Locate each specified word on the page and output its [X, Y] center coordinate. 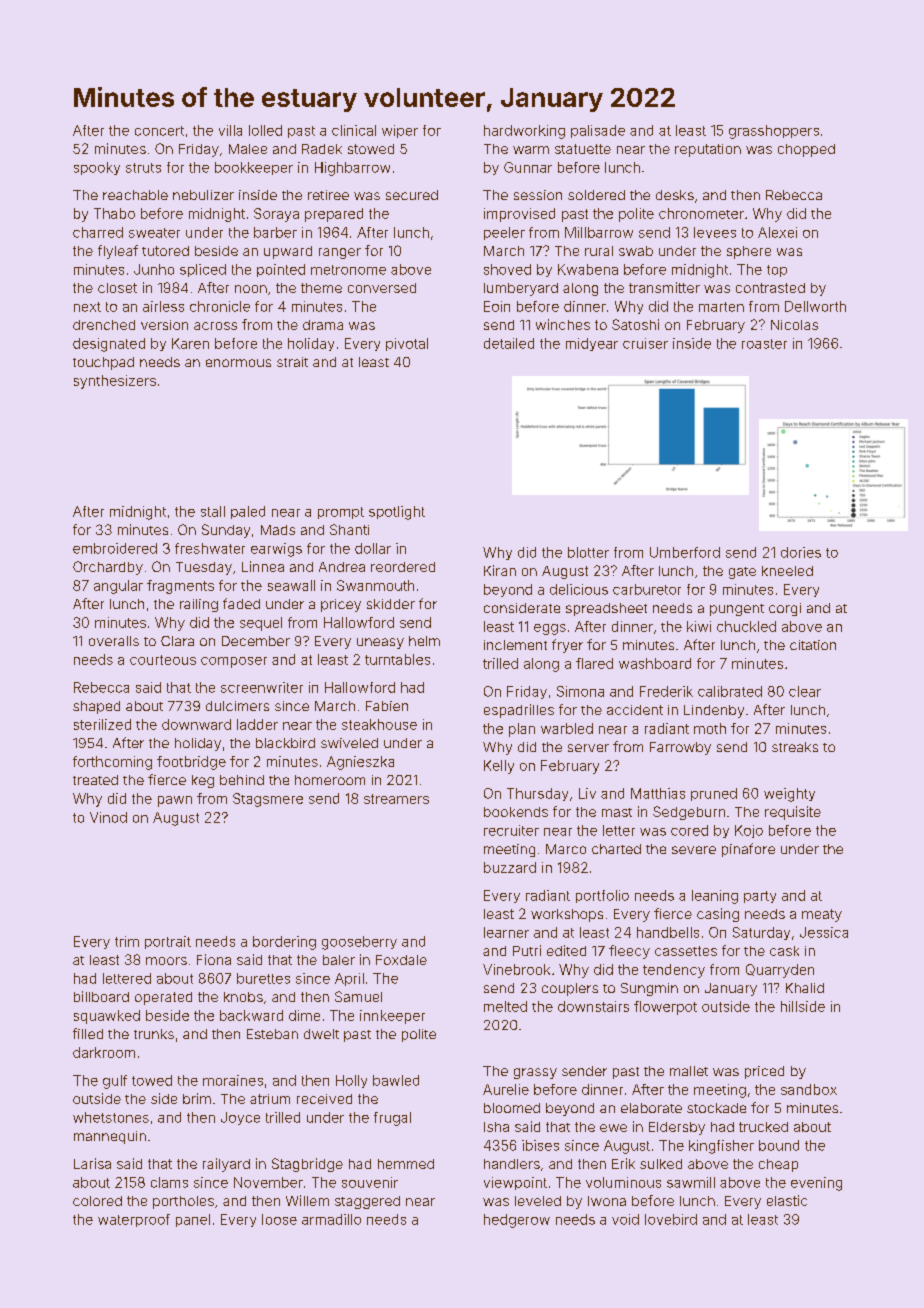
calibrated [730, 691]
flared [594, 663]
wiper [400, 131]
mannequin [110, 1137]
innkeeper [392, 1017]
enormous [238, 363]
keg [203, 781]
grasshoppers [774, 132]
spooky [97, 168]
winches [563, 324]
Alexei [777, 232]
